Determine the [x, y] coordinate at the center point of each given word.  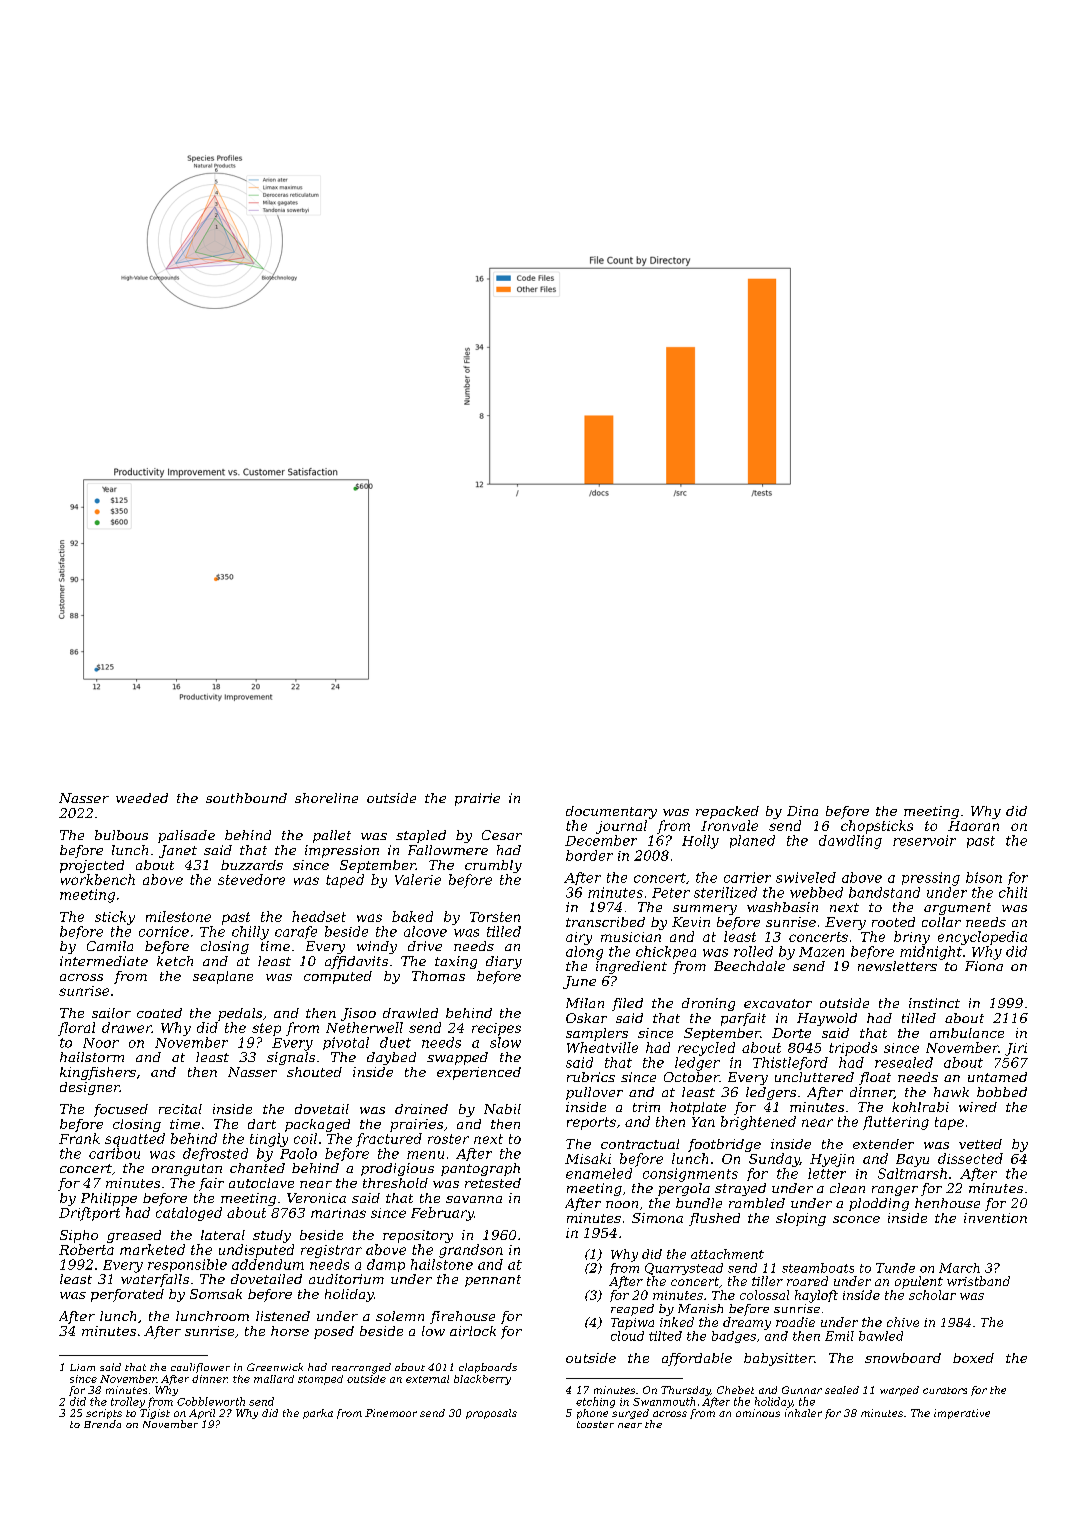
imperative [962, 1414]
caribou [114, 1153]
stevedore [251, 879]
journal [621, 827]
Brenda [102, 1424]
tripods [853, 1049]
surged [630, 1414]
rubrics [591, 1077]
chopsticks [877, 827]
